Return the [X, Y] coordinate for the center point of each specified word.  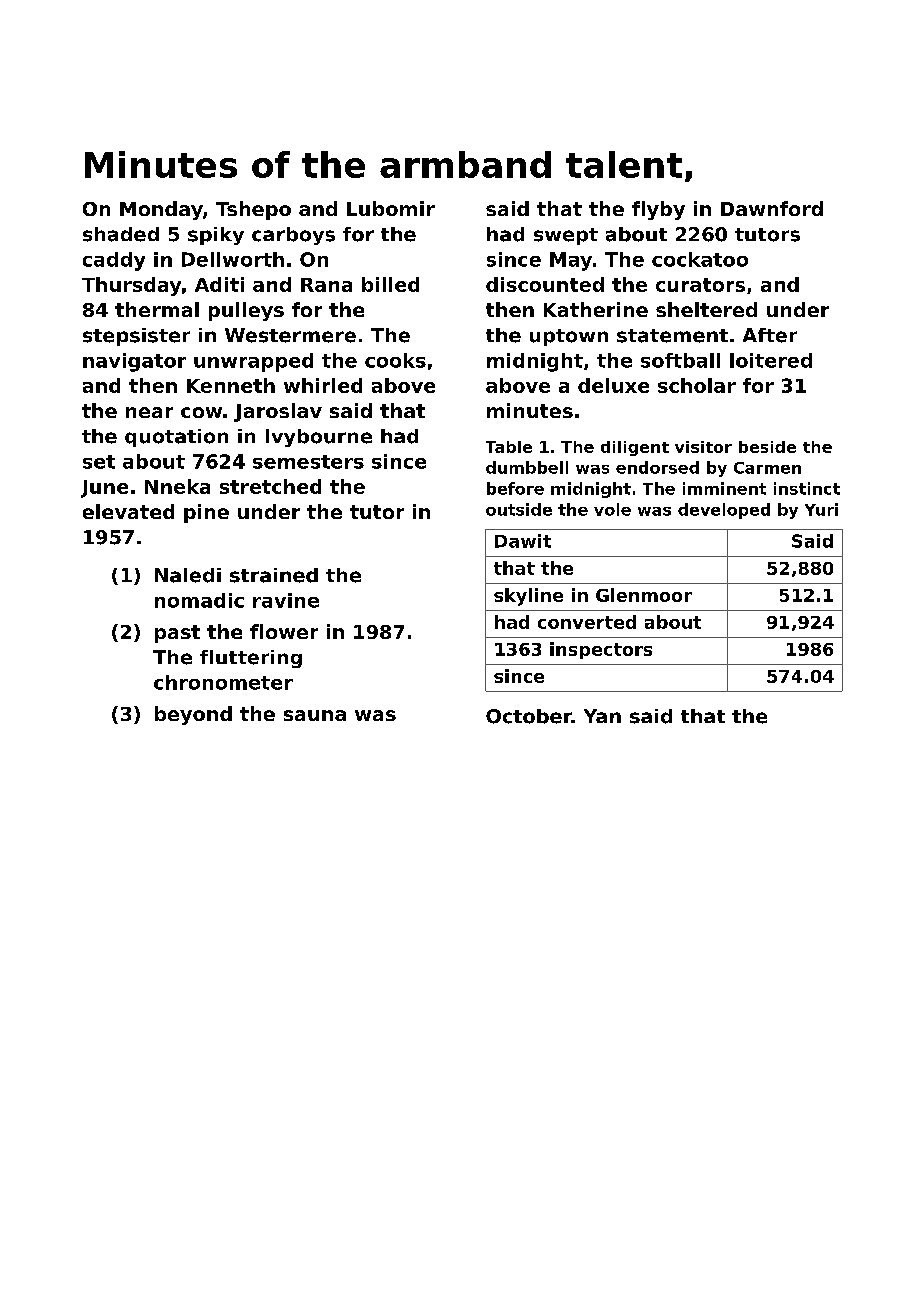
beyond [193, 715]
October [529, 716]
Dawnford [772, 208]
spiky [216, 236]
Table [509, 447]
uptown [569, 337]
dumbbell [527, 467]
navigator [134, 362]
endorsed [657, 467]
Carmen [767, 468]
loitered [771, 360]
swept [566, 236]
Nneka [177, 486]
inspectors [601, 650]
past [177, 634]
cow [201, 412]
